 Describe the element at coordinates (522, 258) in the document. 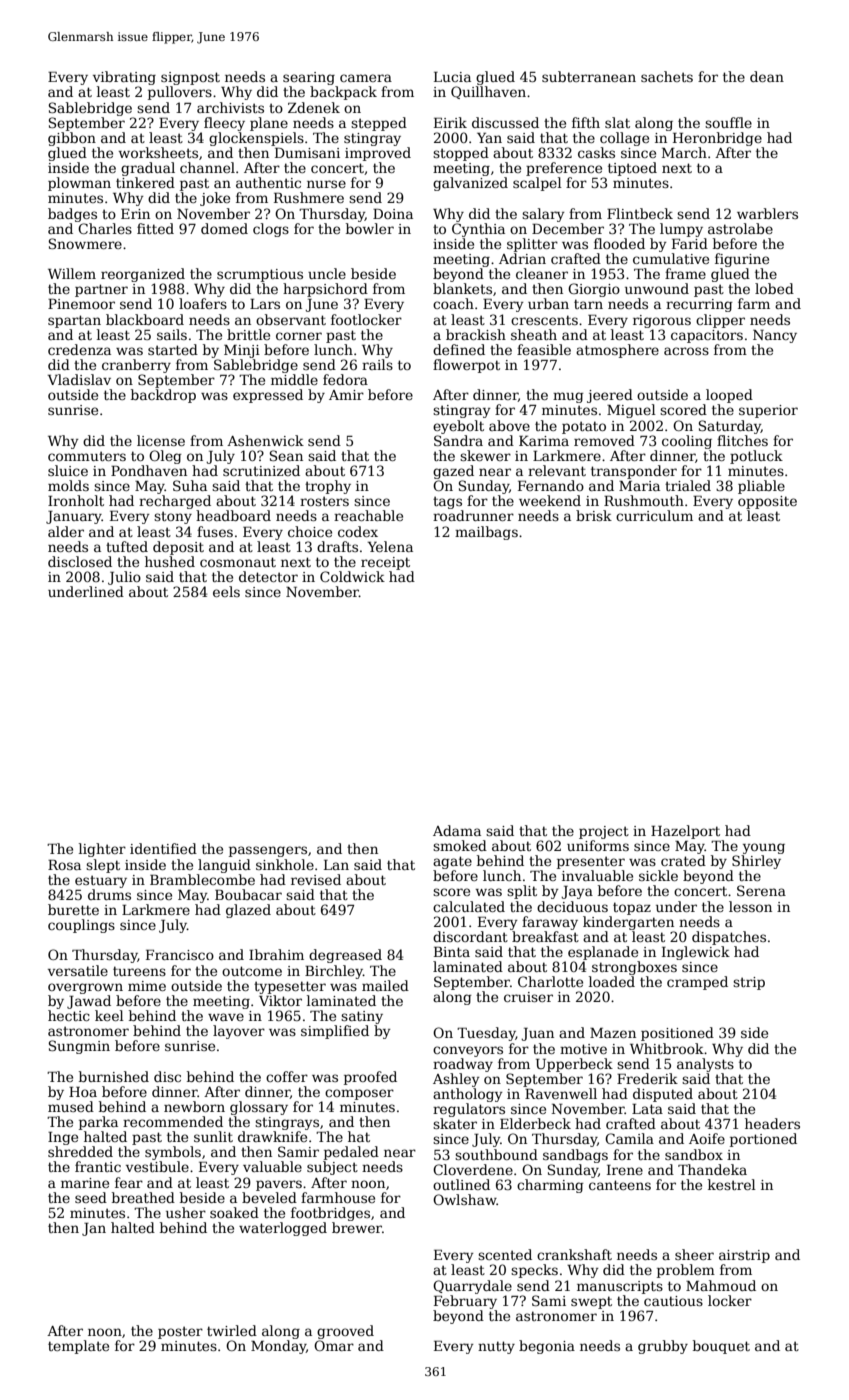

I see `Adrian` at that location.
